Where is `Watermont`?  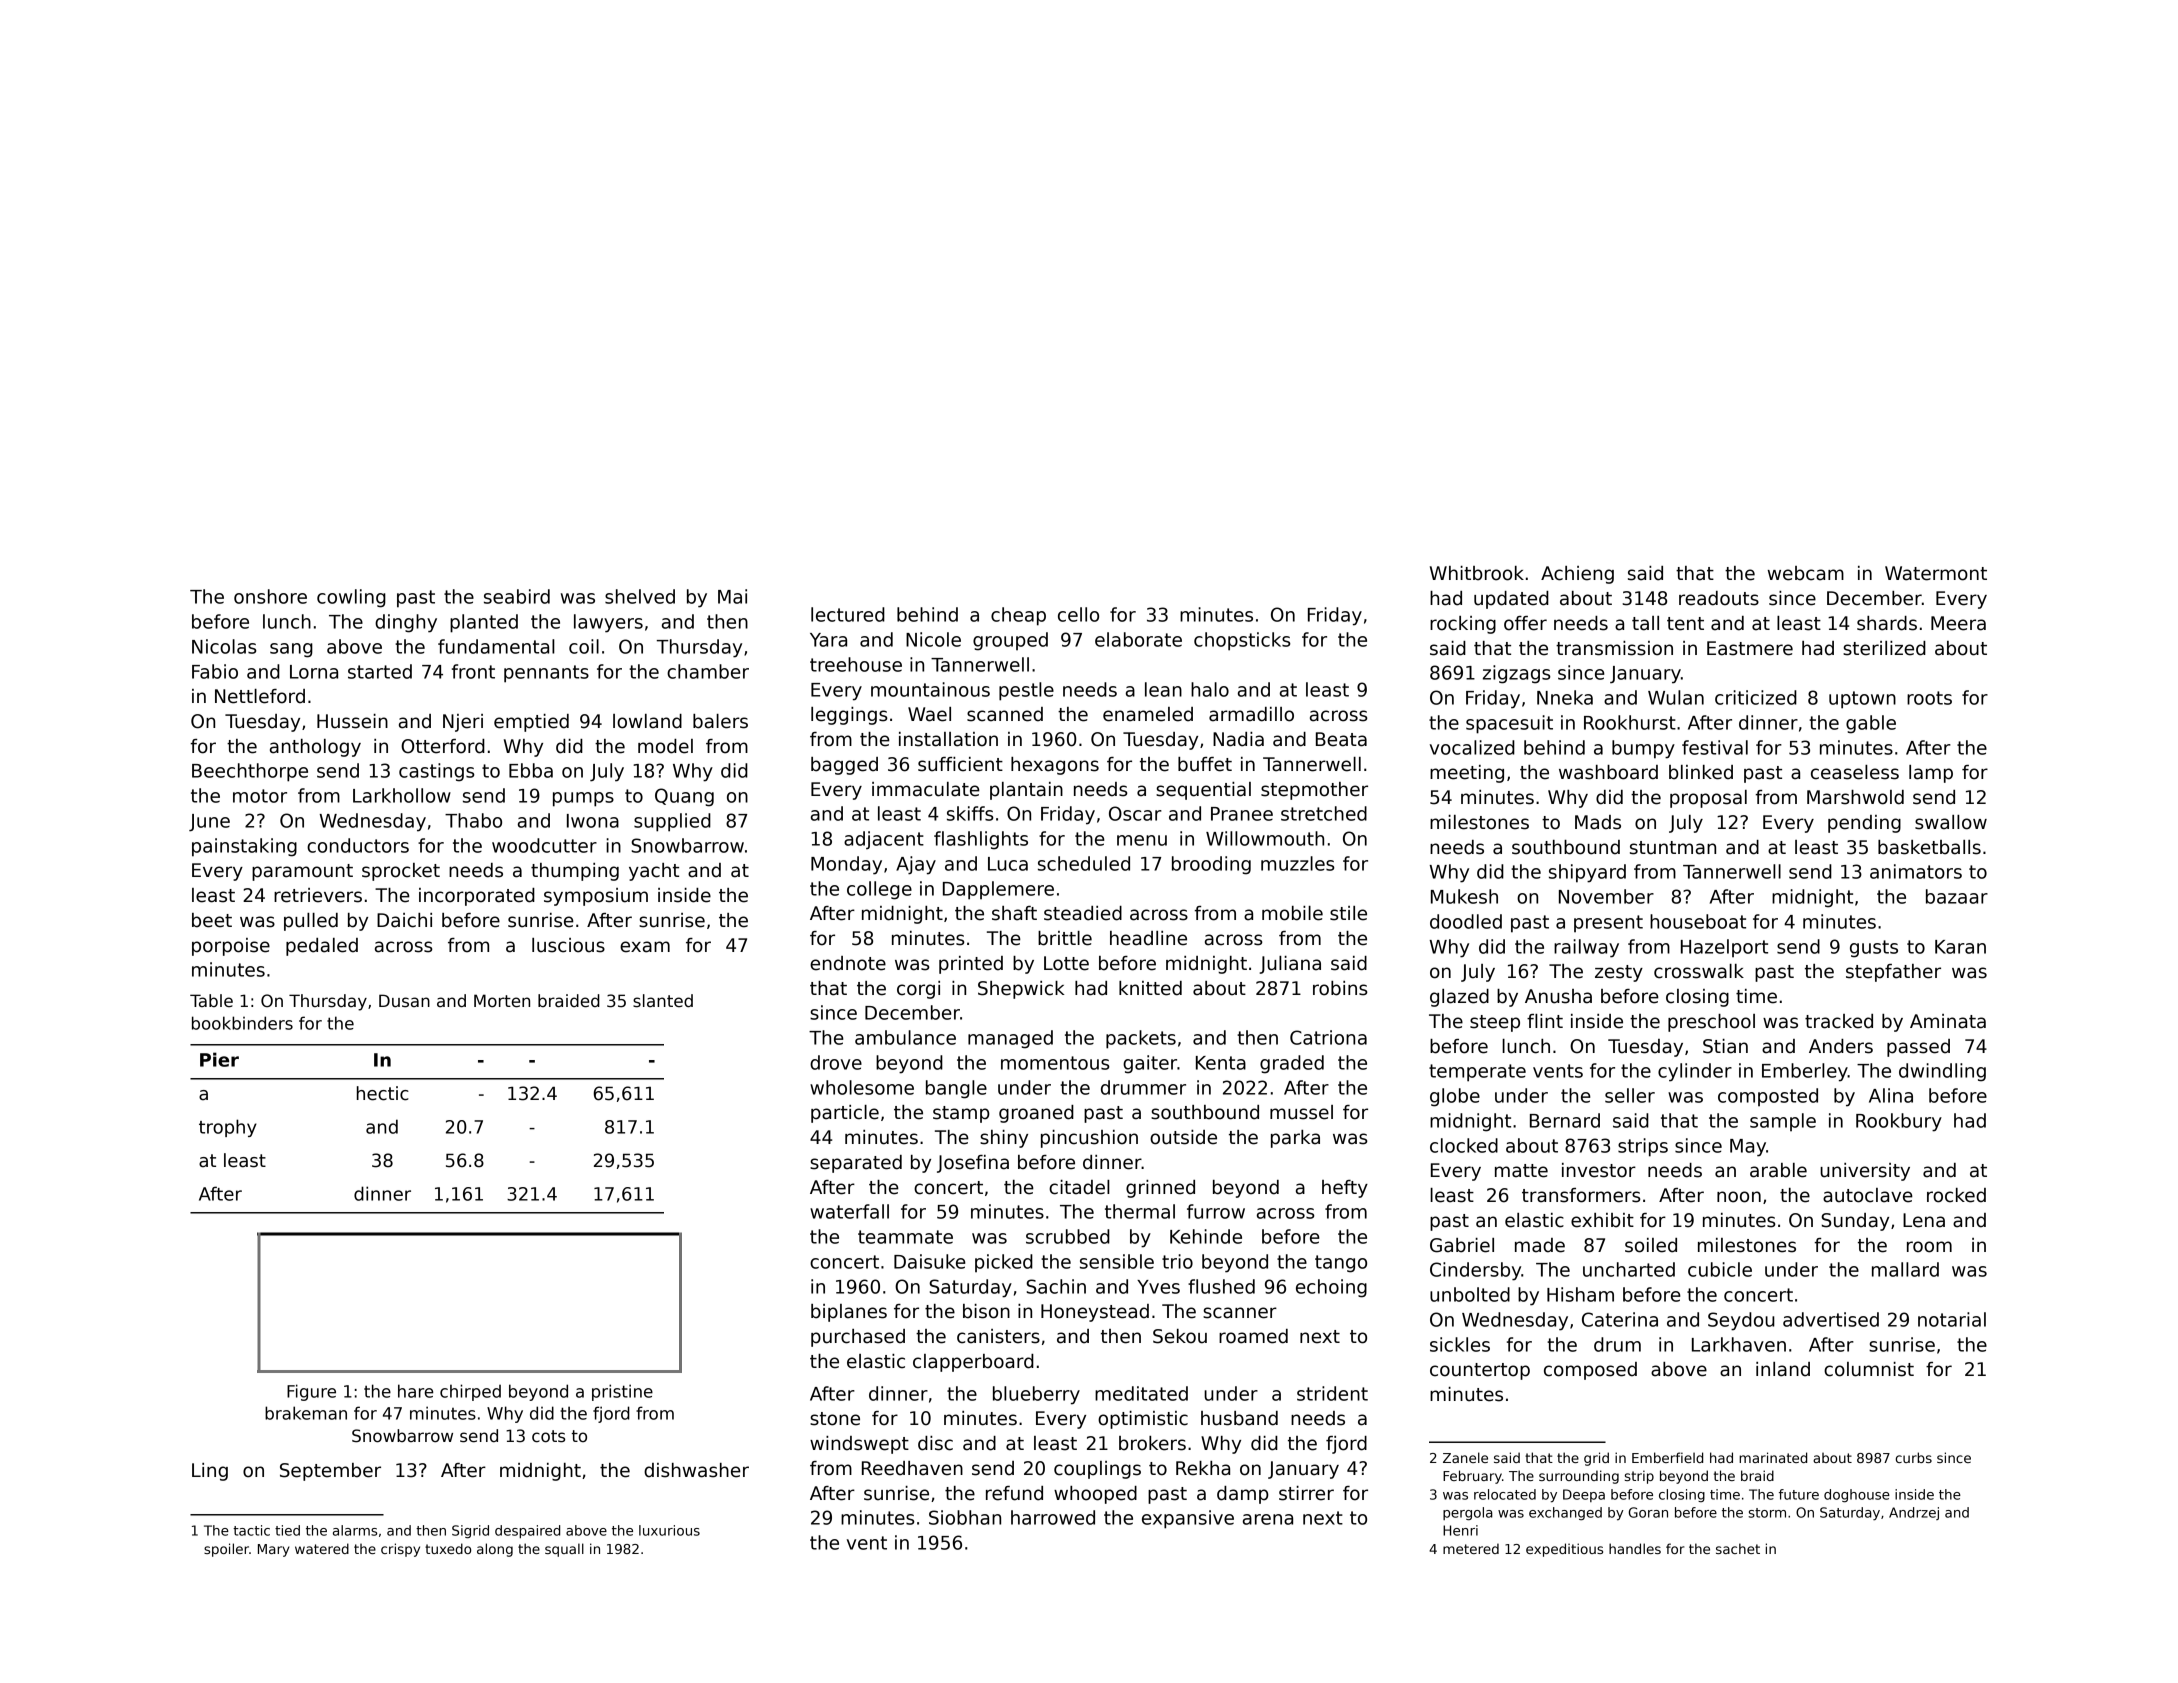 Watermont is located at coordinates (1936, 573).
